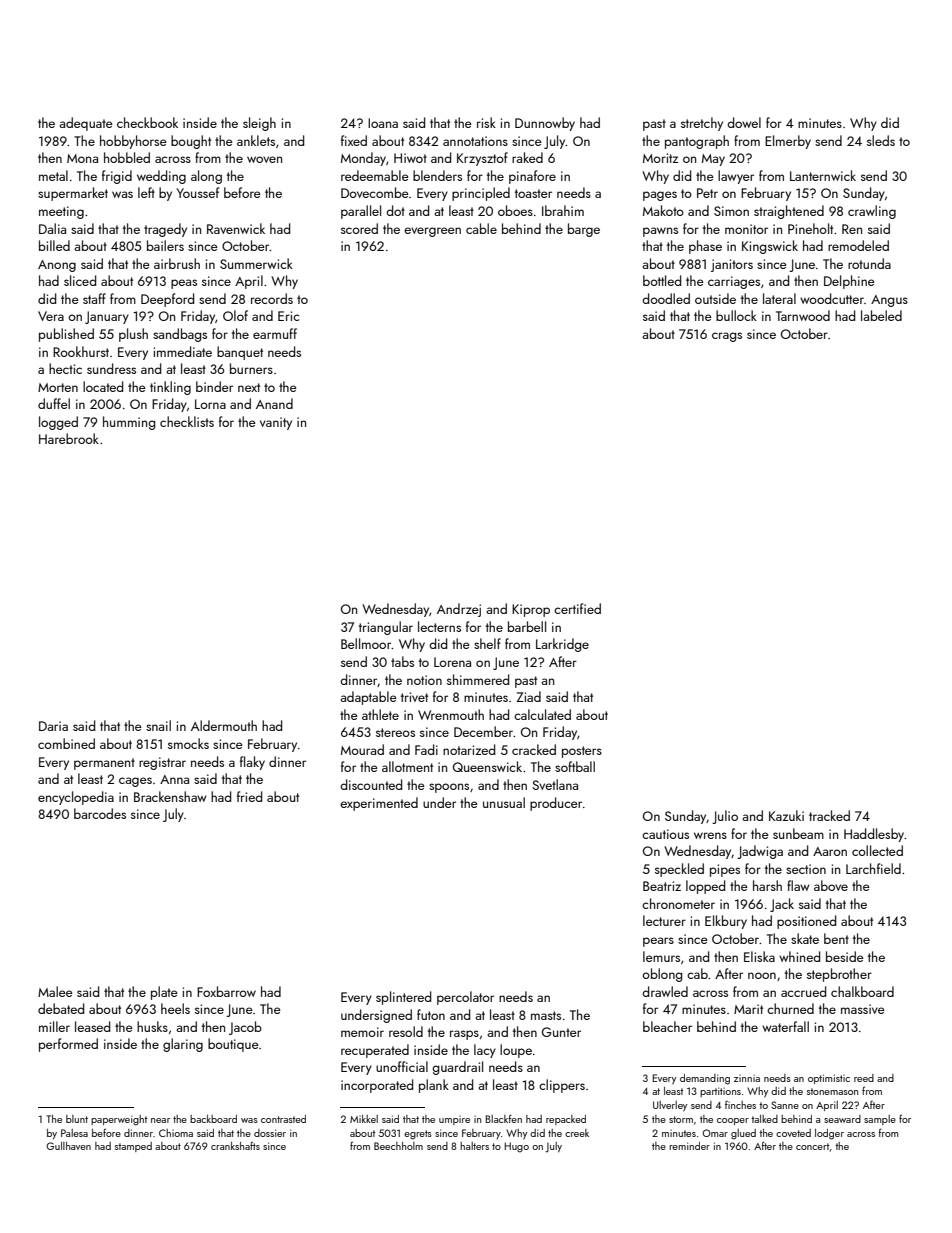 The width and height of the document is (952, 1233). What do you see at coordinates (161, 177) in the document?
I see `wedding` at bounding box center [161, 177].
